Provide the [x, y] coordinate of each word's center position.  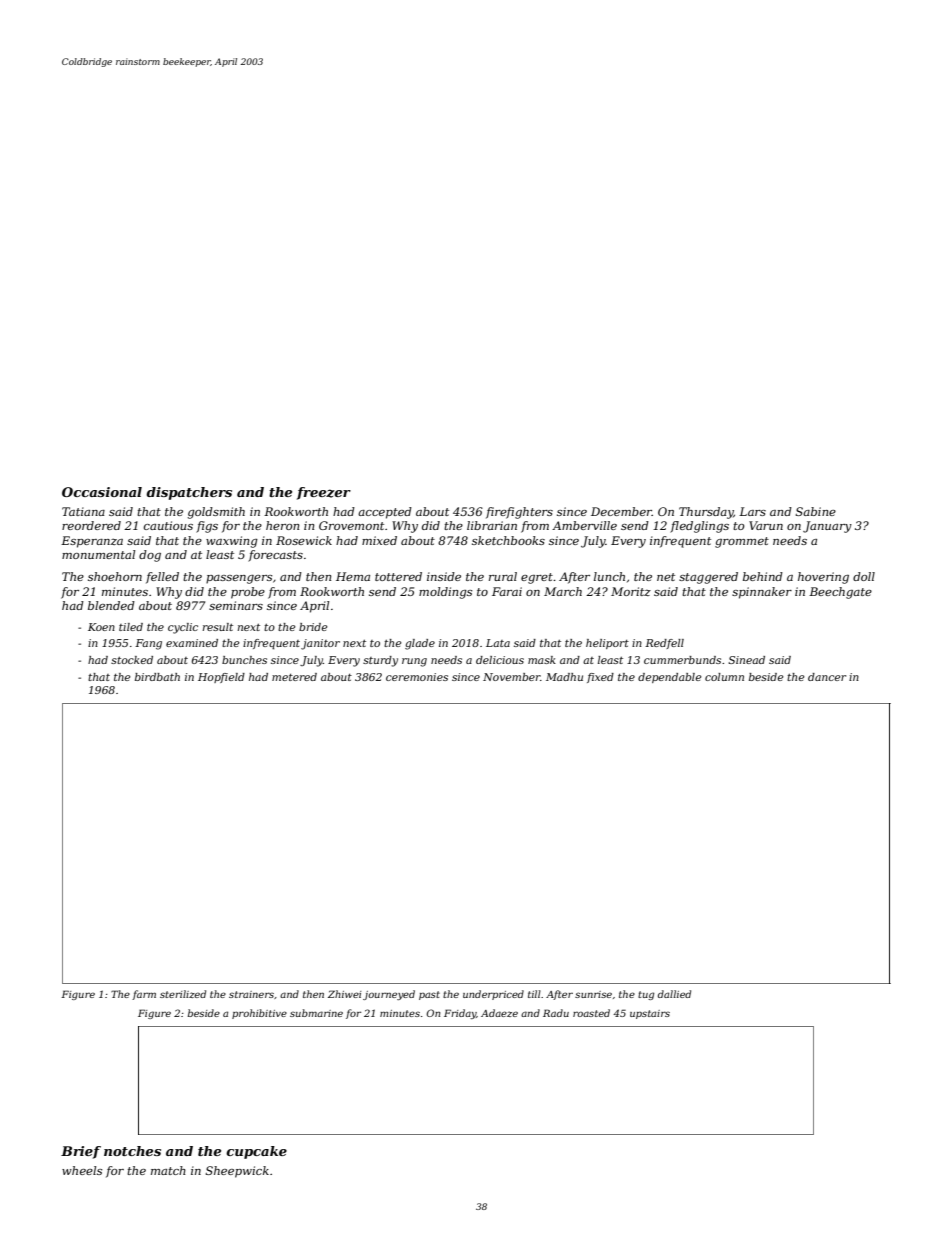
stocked [132, 660]
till [534, 994]
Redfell [664, 644]
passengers [239, 579]
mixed [379, 540]
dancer [827, 677]
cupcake [256, 1152]
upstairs [650, 1014]
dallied [674, 994]
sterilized [183, 994]
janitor [320, 644]
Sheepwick [237, 1172]
